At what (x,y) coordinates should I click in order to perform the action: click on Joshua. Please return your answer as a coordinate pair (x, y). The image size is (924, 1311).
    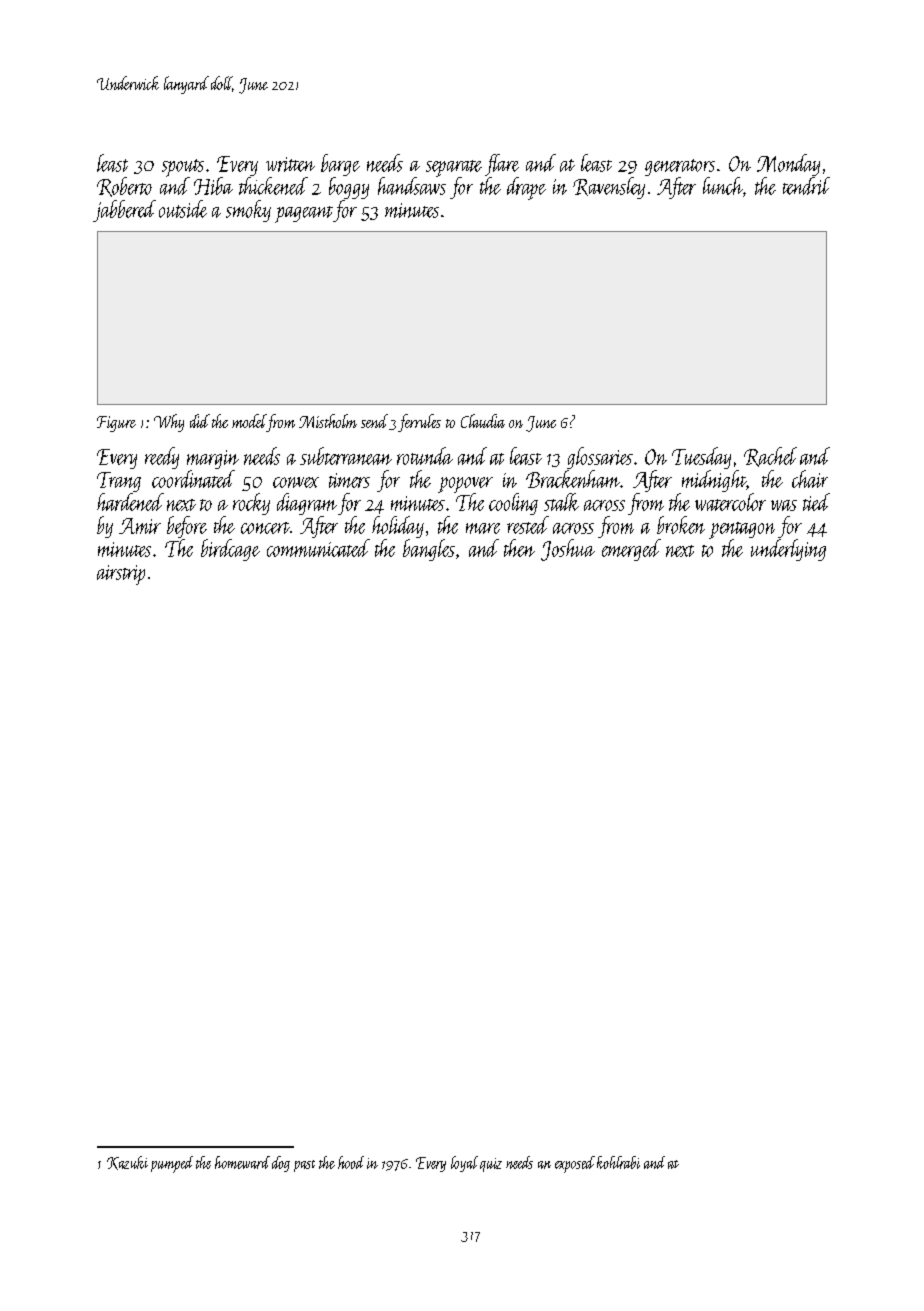
    Looking at the image, I should click on (568, 550).
